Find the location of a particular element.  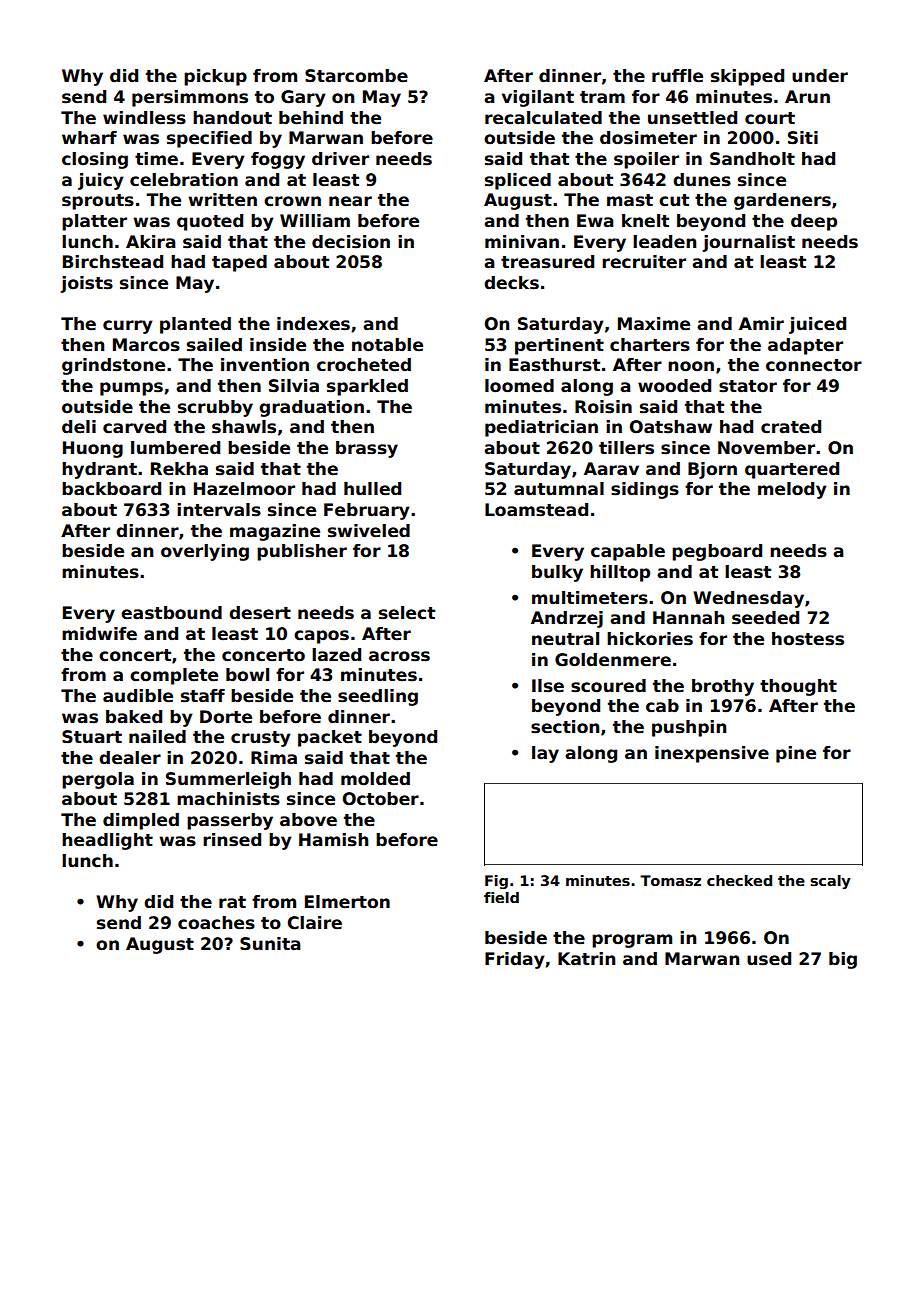

deep is located at coordinates (814, 222).
